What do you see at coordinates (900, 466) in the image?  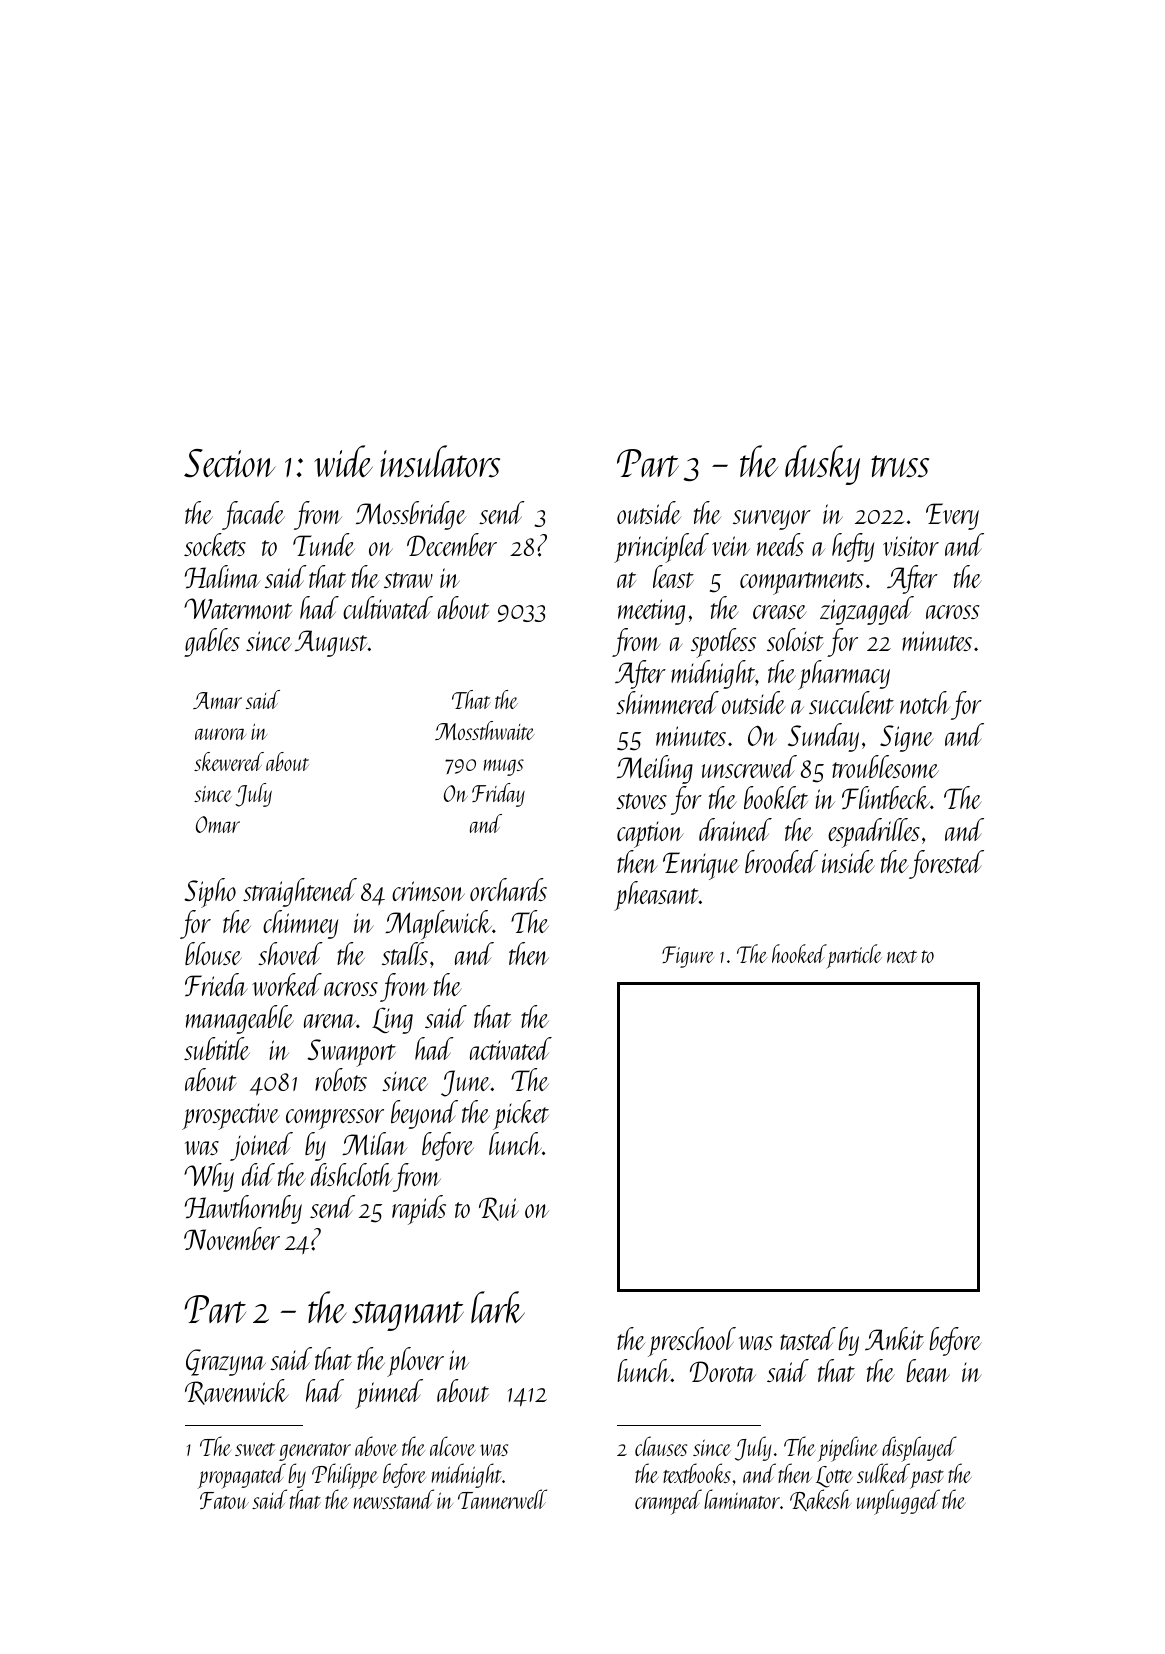 I see `truss` at bounding box center [900, 466].
